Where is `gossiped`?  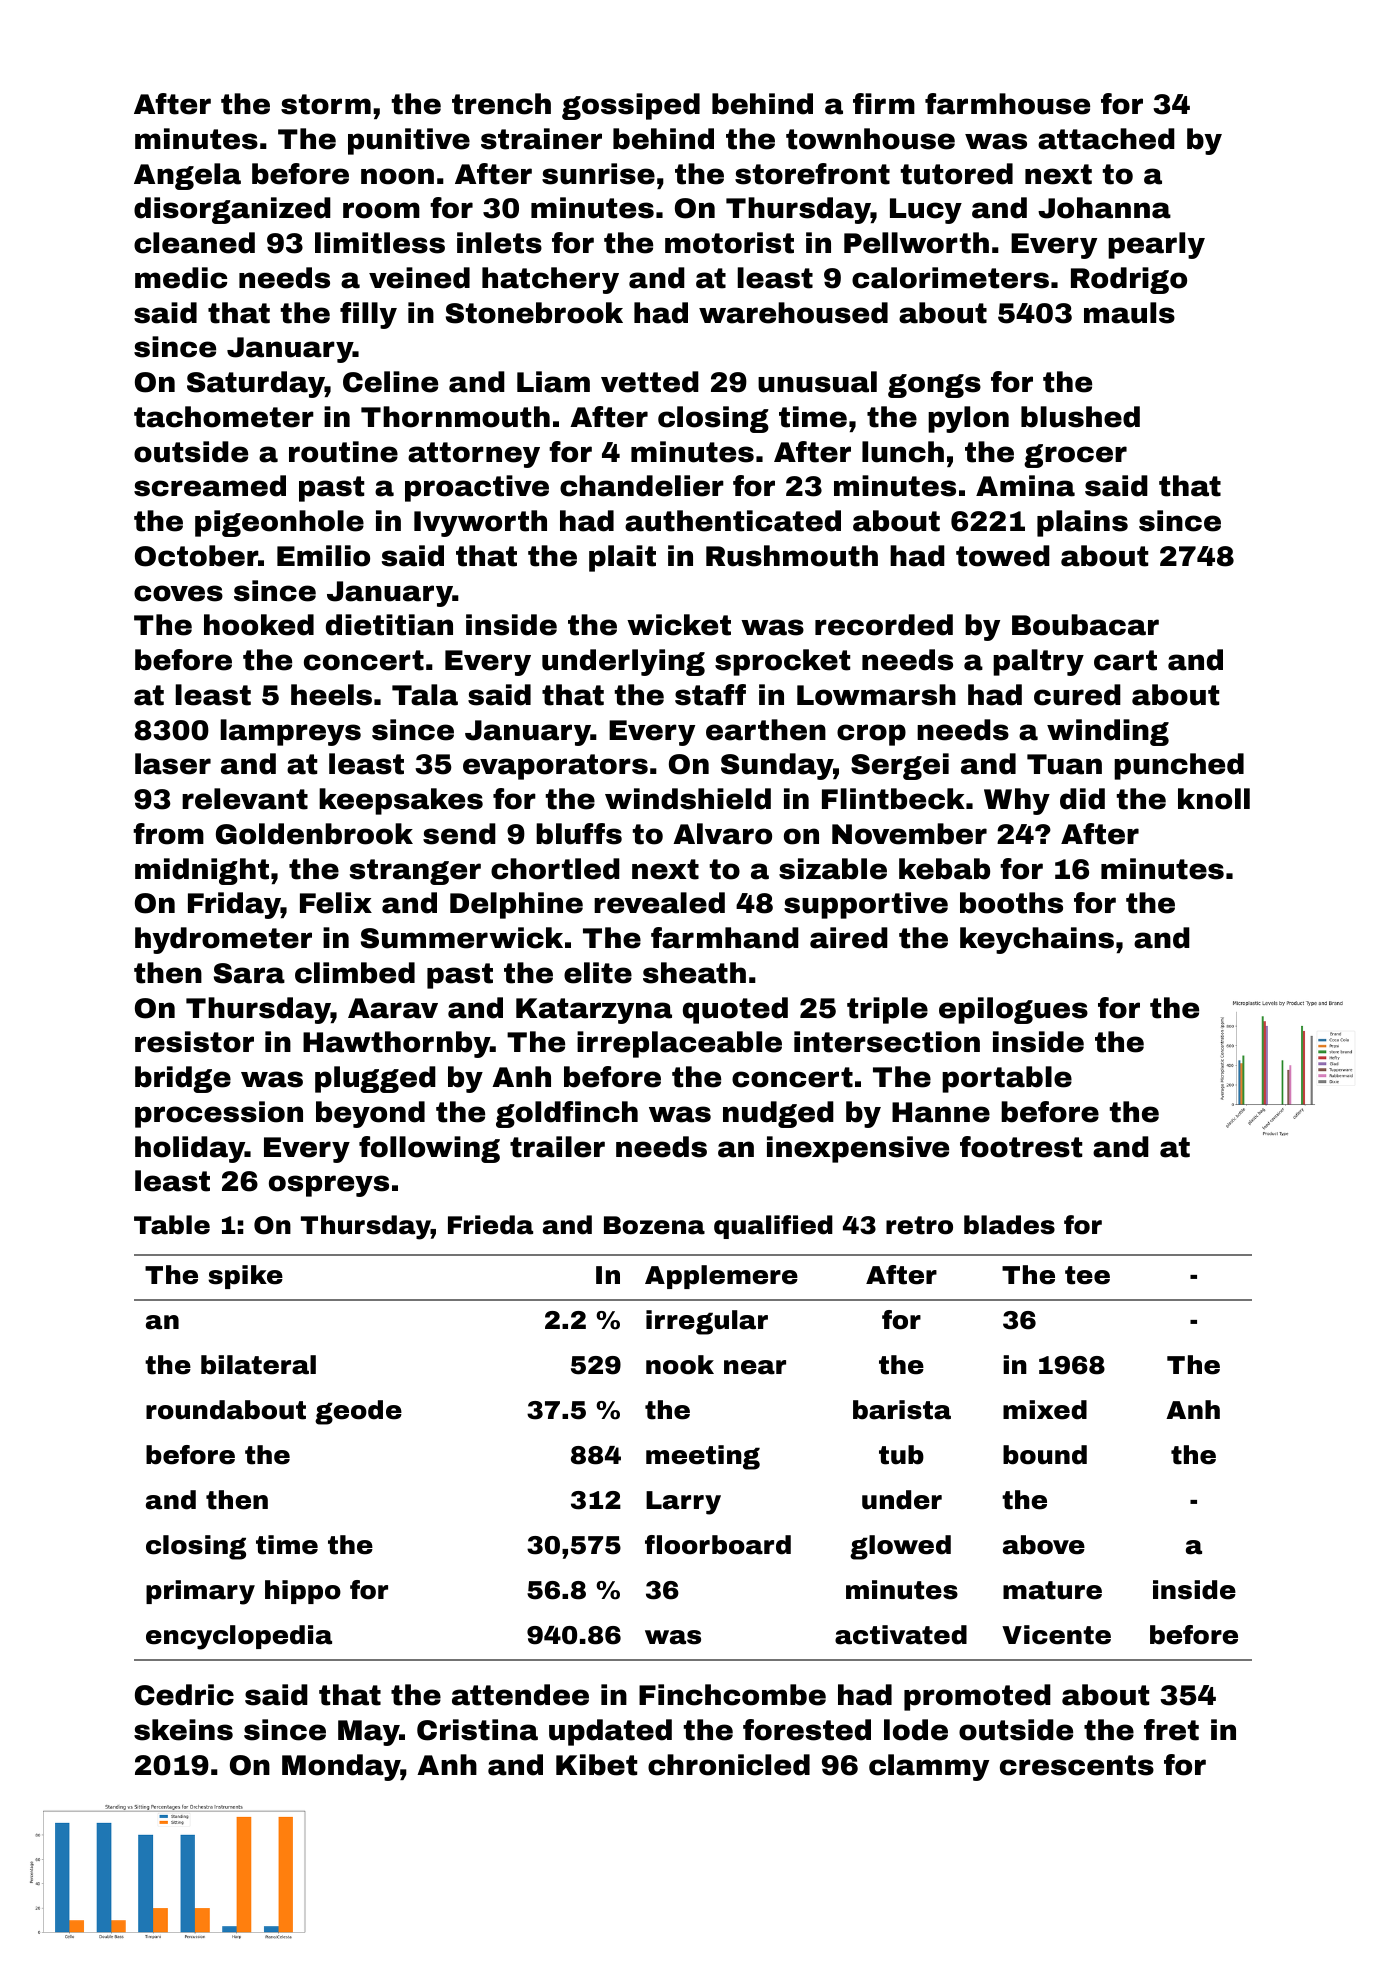 gossiped is located at coordinates (631, 106).
